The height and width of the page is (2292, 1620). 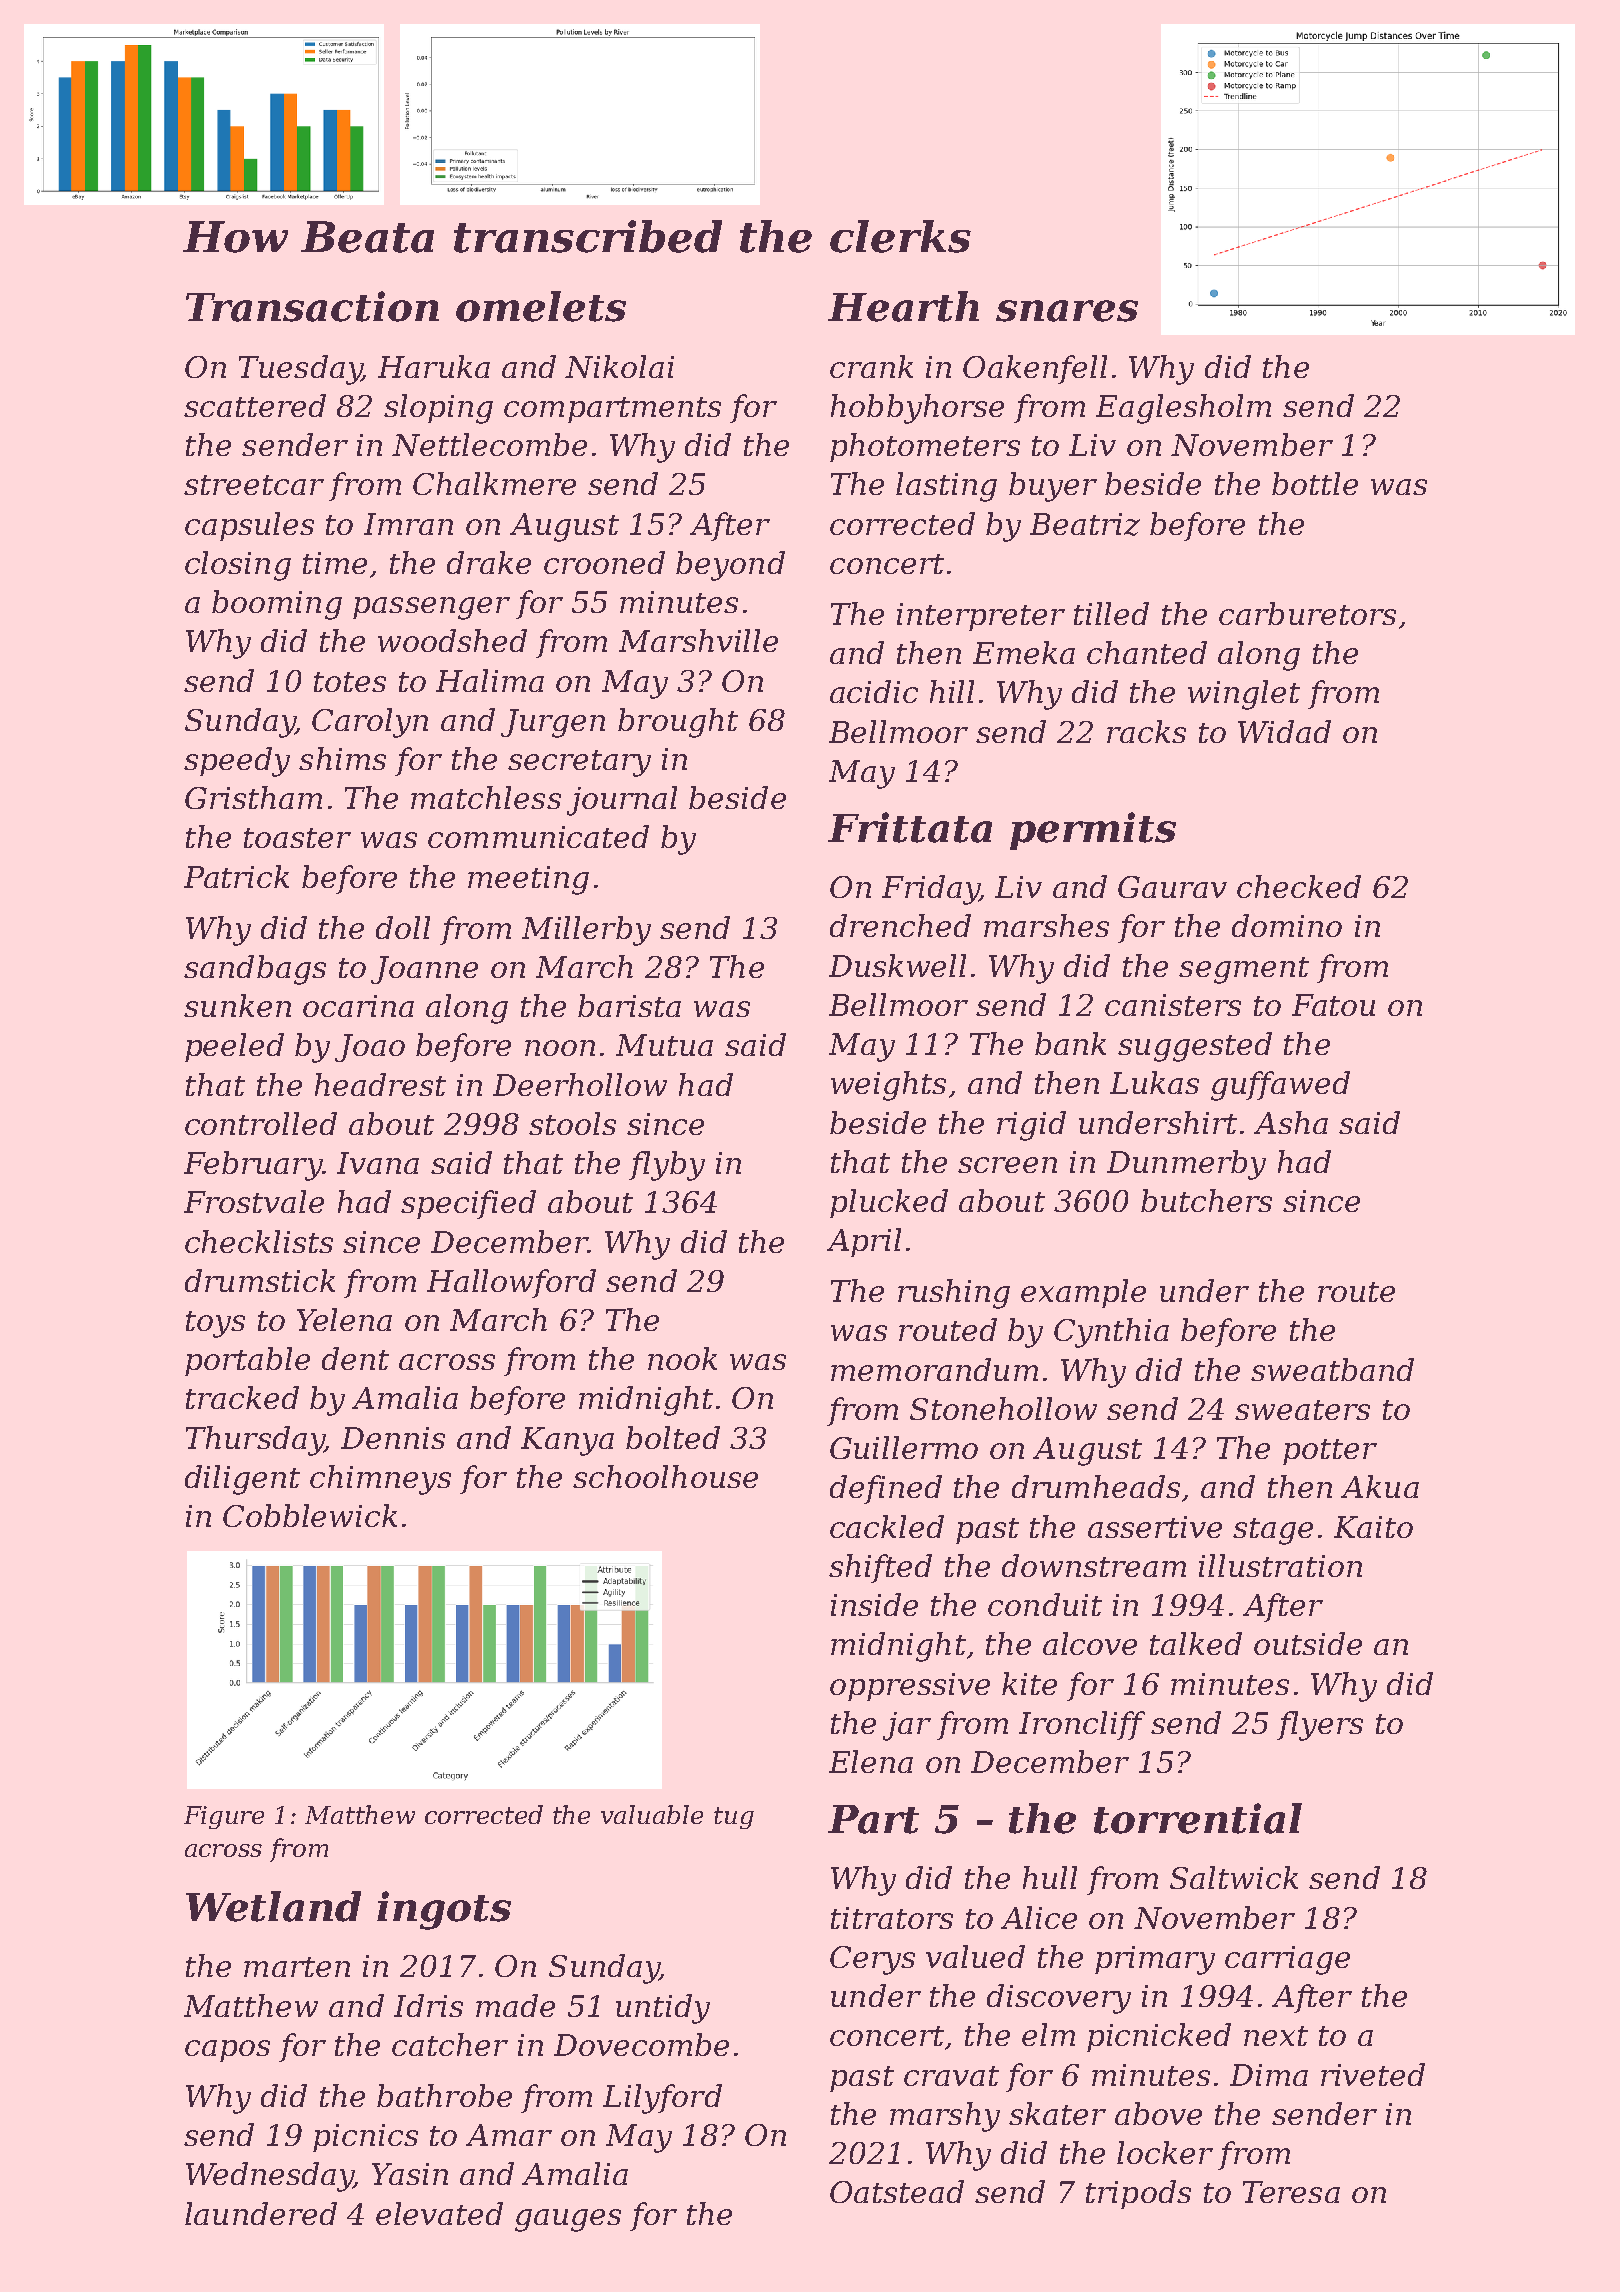 I want to click on Transaction, so click(x=312, y=306).
